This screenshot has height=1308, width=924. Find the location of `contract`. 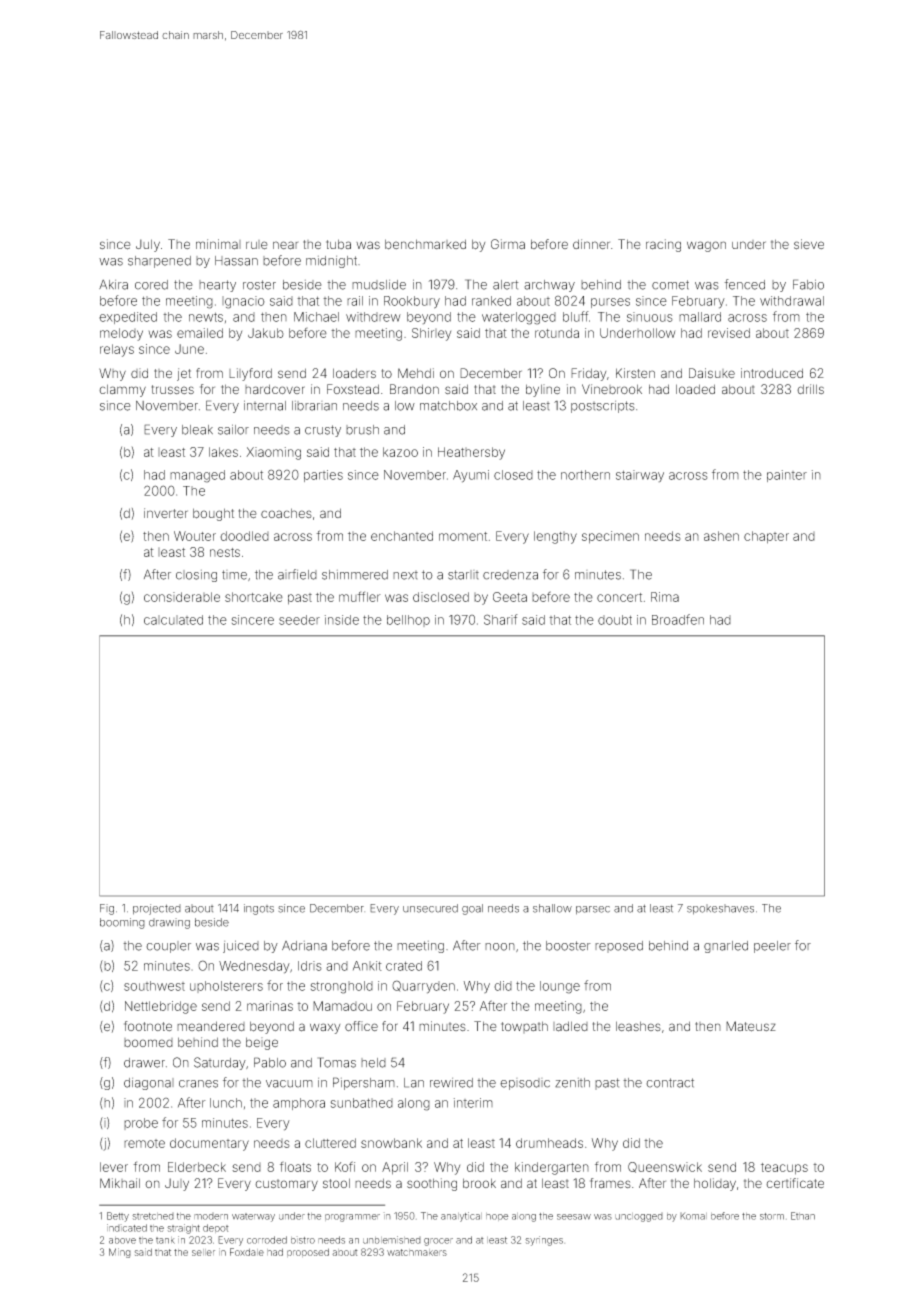

contract is located at coordinates (670, 1083).
